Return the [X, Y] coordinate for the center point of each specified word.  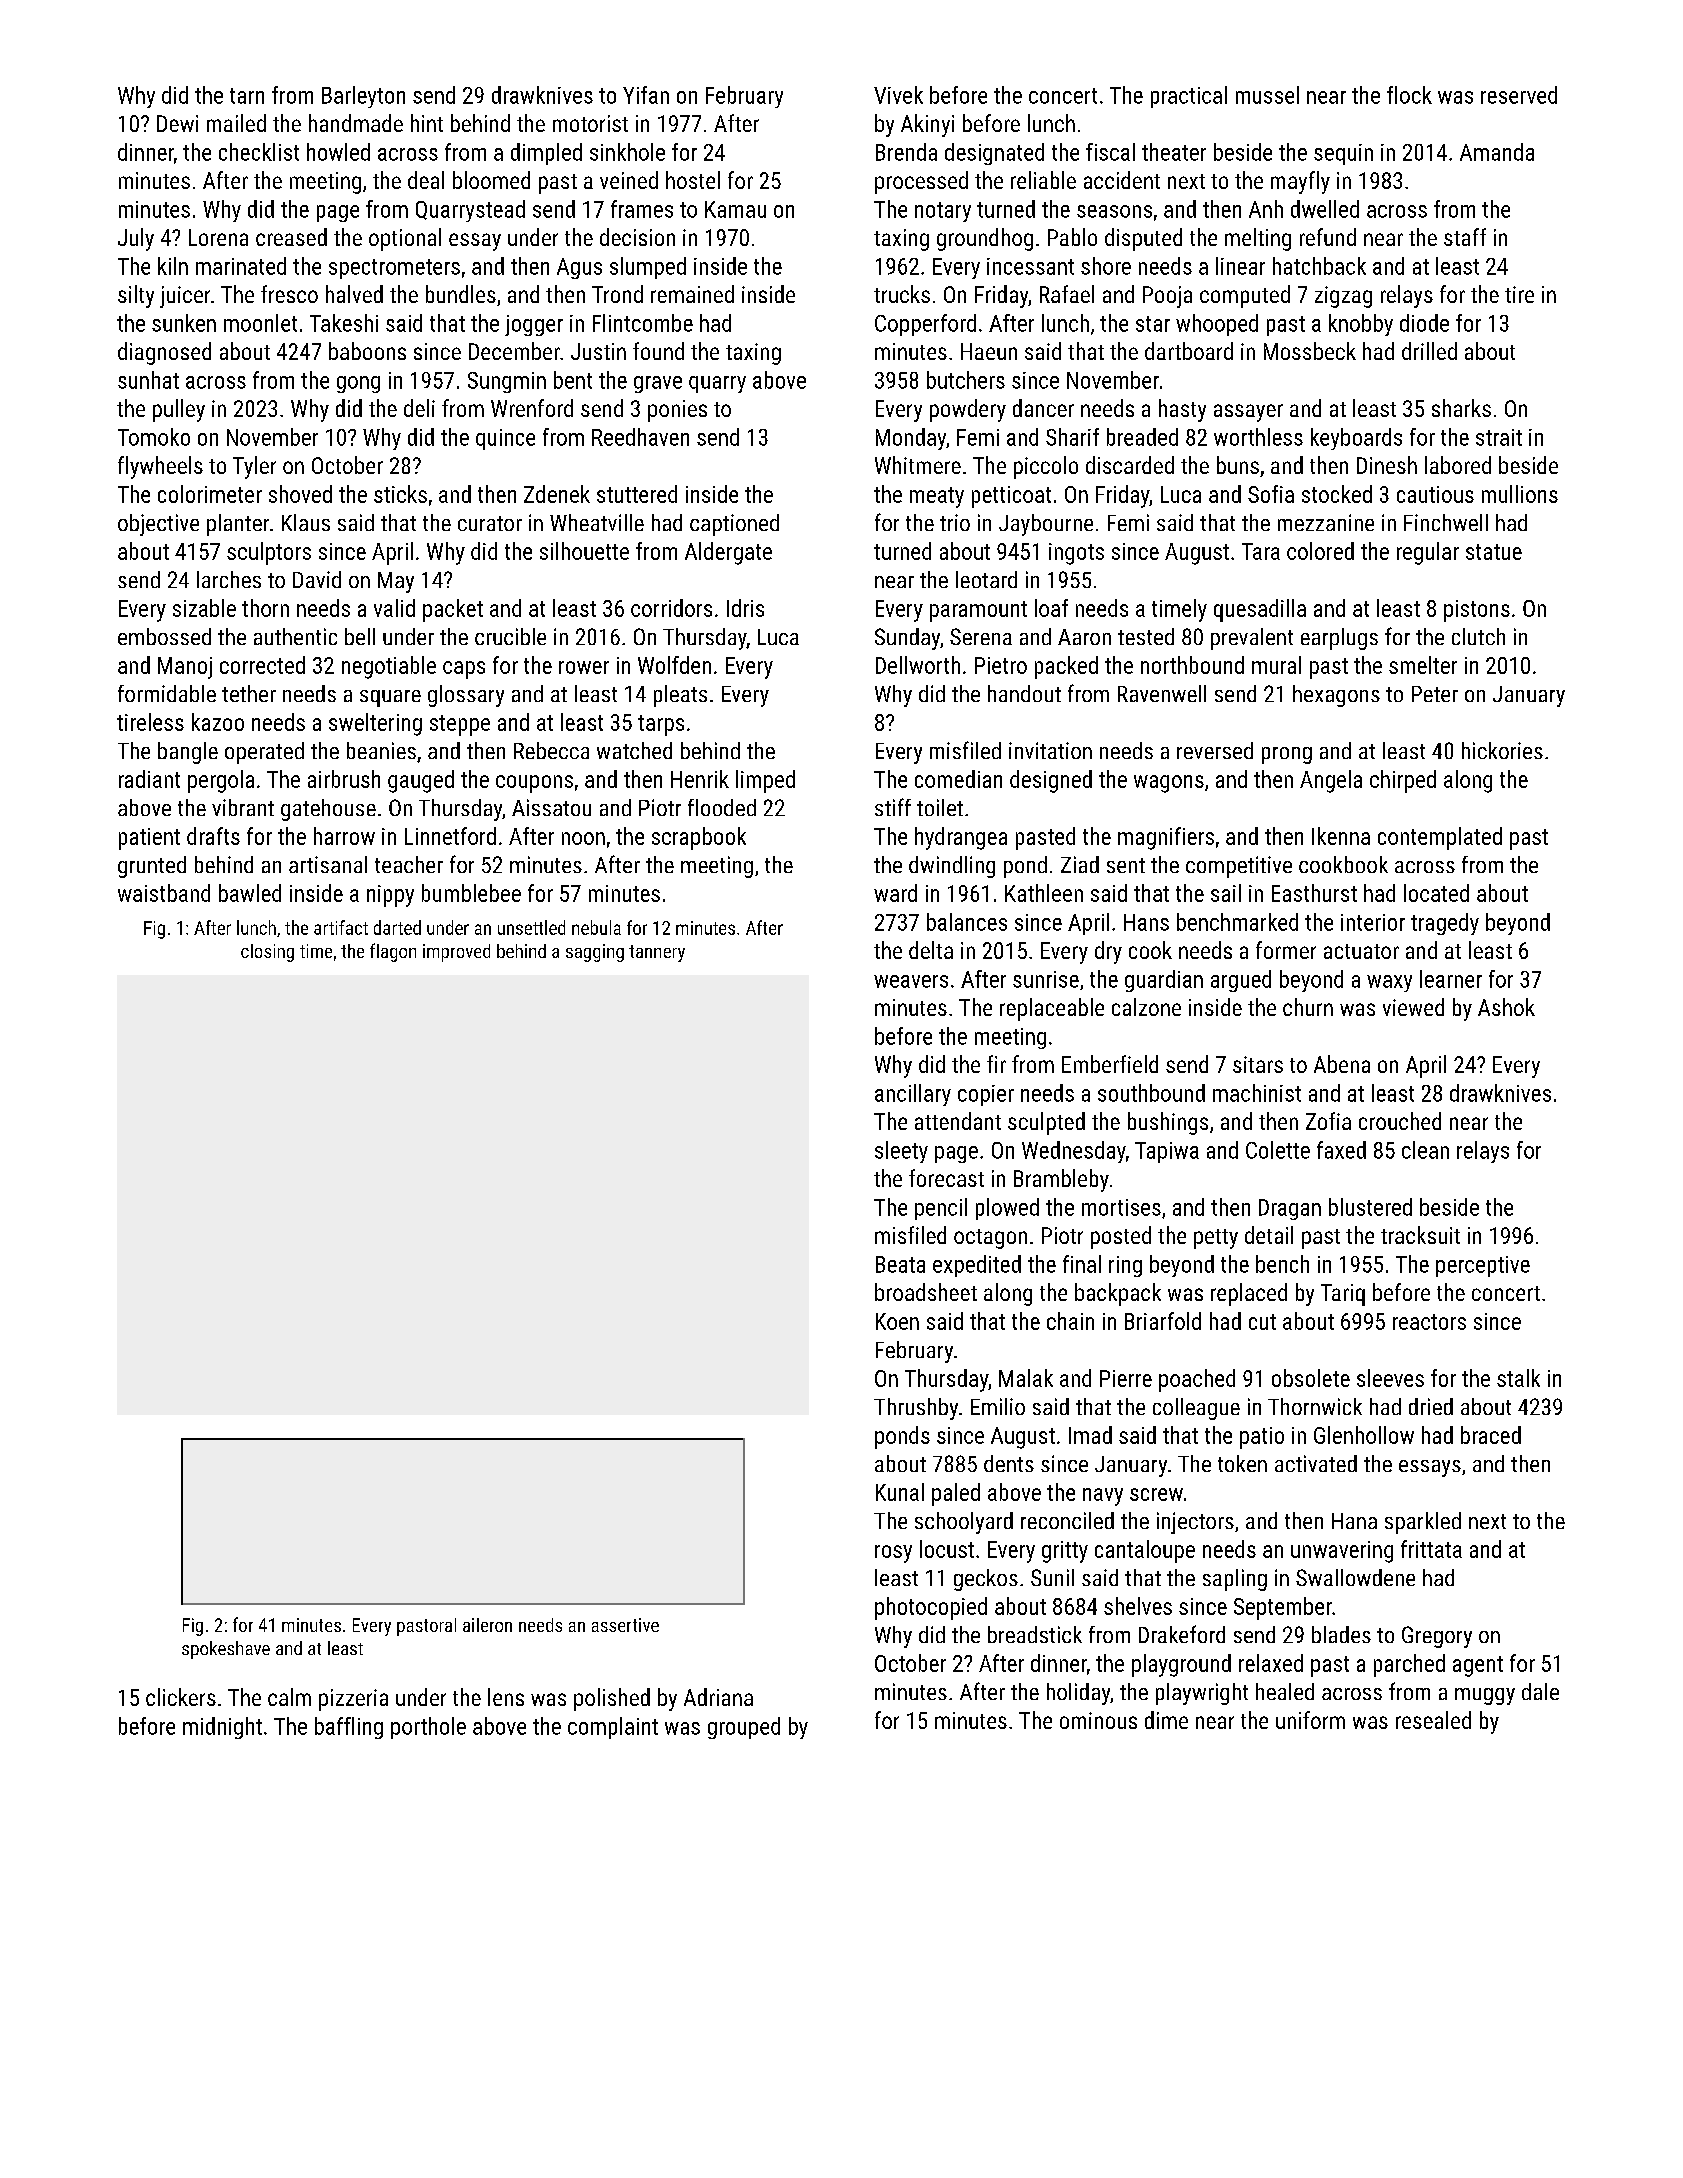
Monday [911, 439]
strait [1499, 437]
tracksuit [1420, 1235]
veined [629, 180]
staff [1465, 237]
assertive [625, 1625]
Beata [900, 1264]
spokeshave [226, 1650]
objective [158, 525]
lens [506, 1697]
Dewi [177, 123]
